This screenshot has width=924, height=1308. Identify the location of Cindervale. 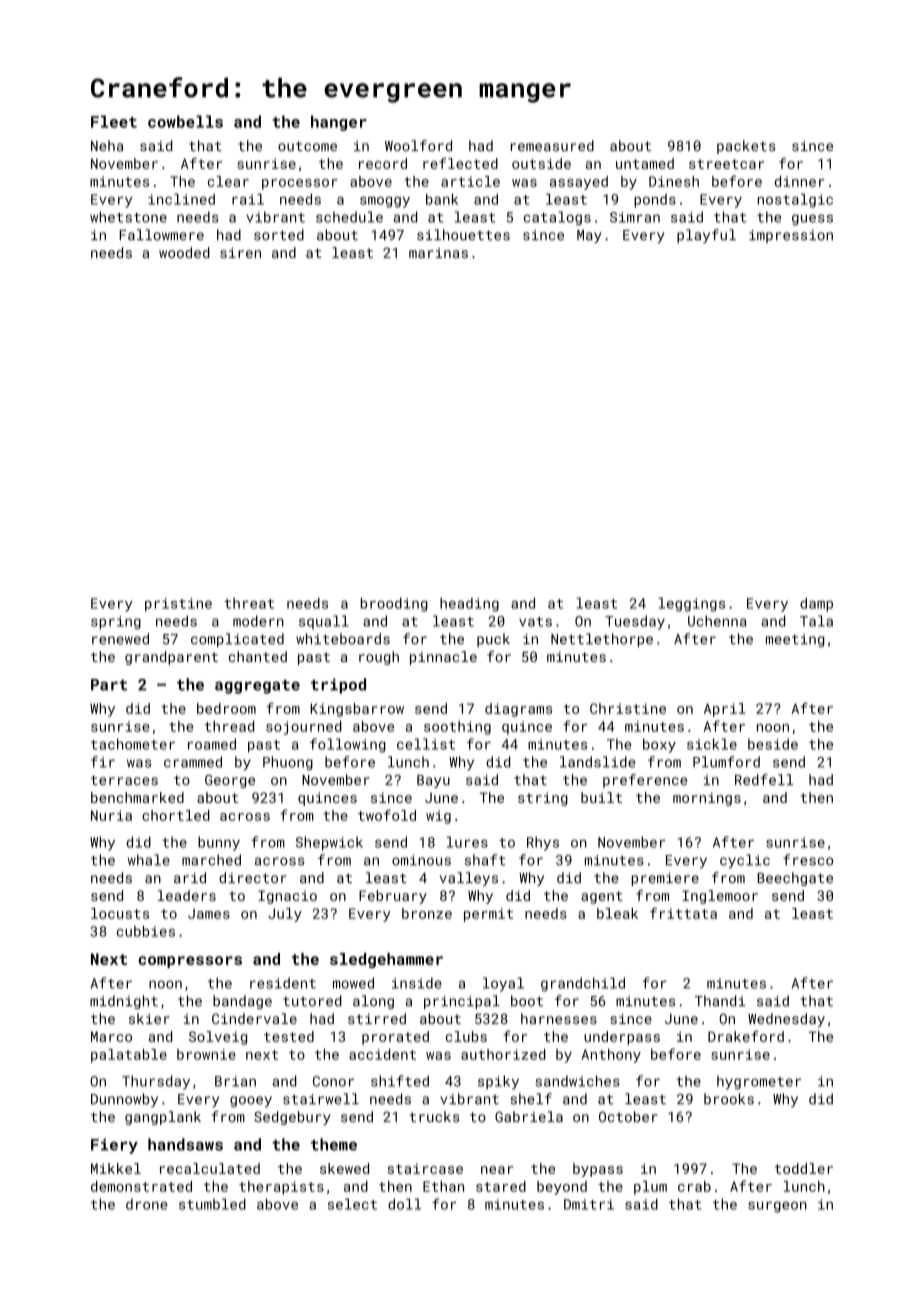
(254, 1018).
